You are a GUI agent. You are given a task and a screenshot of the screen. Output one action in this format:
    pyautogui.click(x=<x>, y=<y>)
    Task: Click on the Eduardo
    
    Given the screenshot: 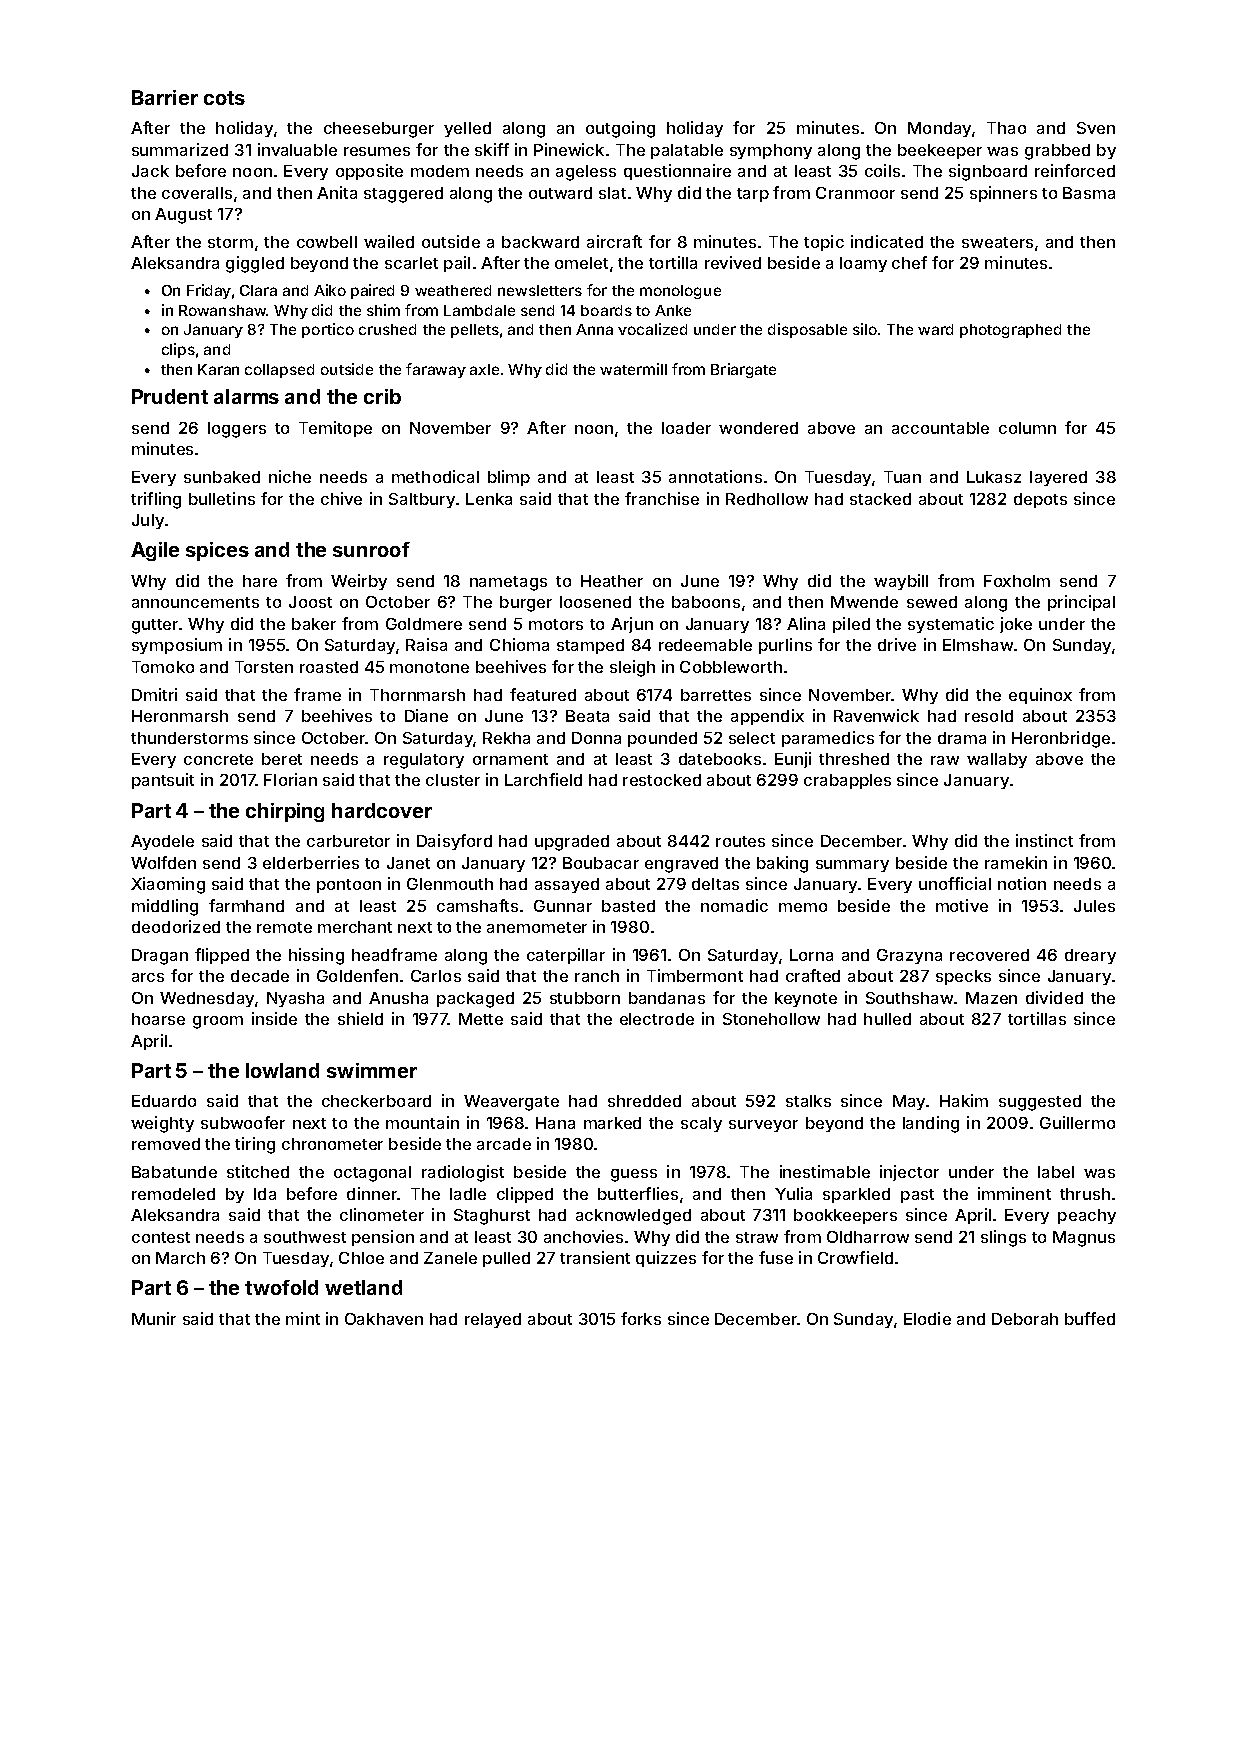 What is the action you would take?
    pyautogui.click(x=164, y=1101)
